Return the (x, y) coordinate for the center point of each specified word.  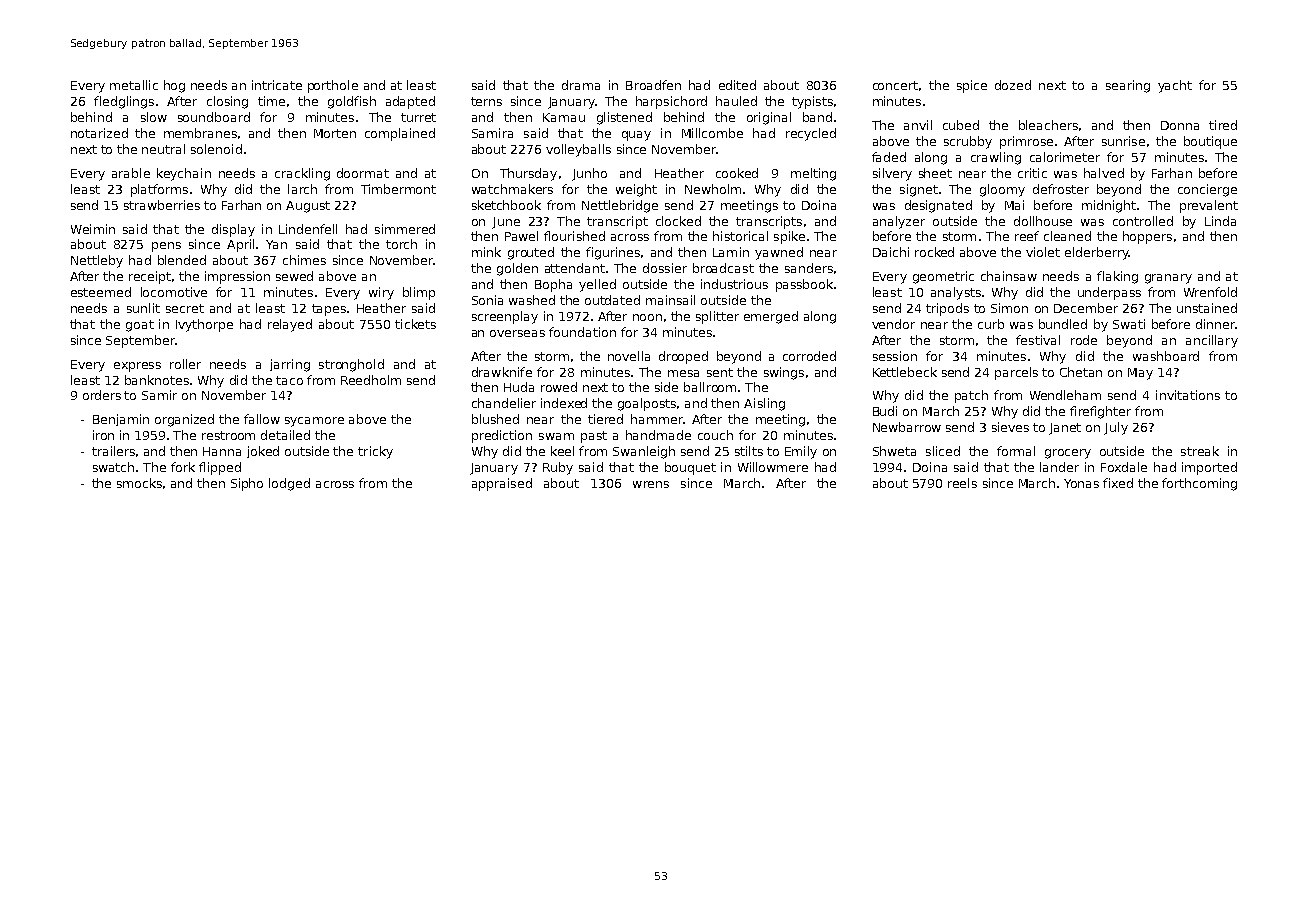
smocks (139, 483)
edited (737, 85)
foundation (582, 332)
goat (140, 326)
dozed (1013, 85)
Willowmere (773, 467)
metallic (134, 85)
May (1140, 374)
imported (1209, 468)
